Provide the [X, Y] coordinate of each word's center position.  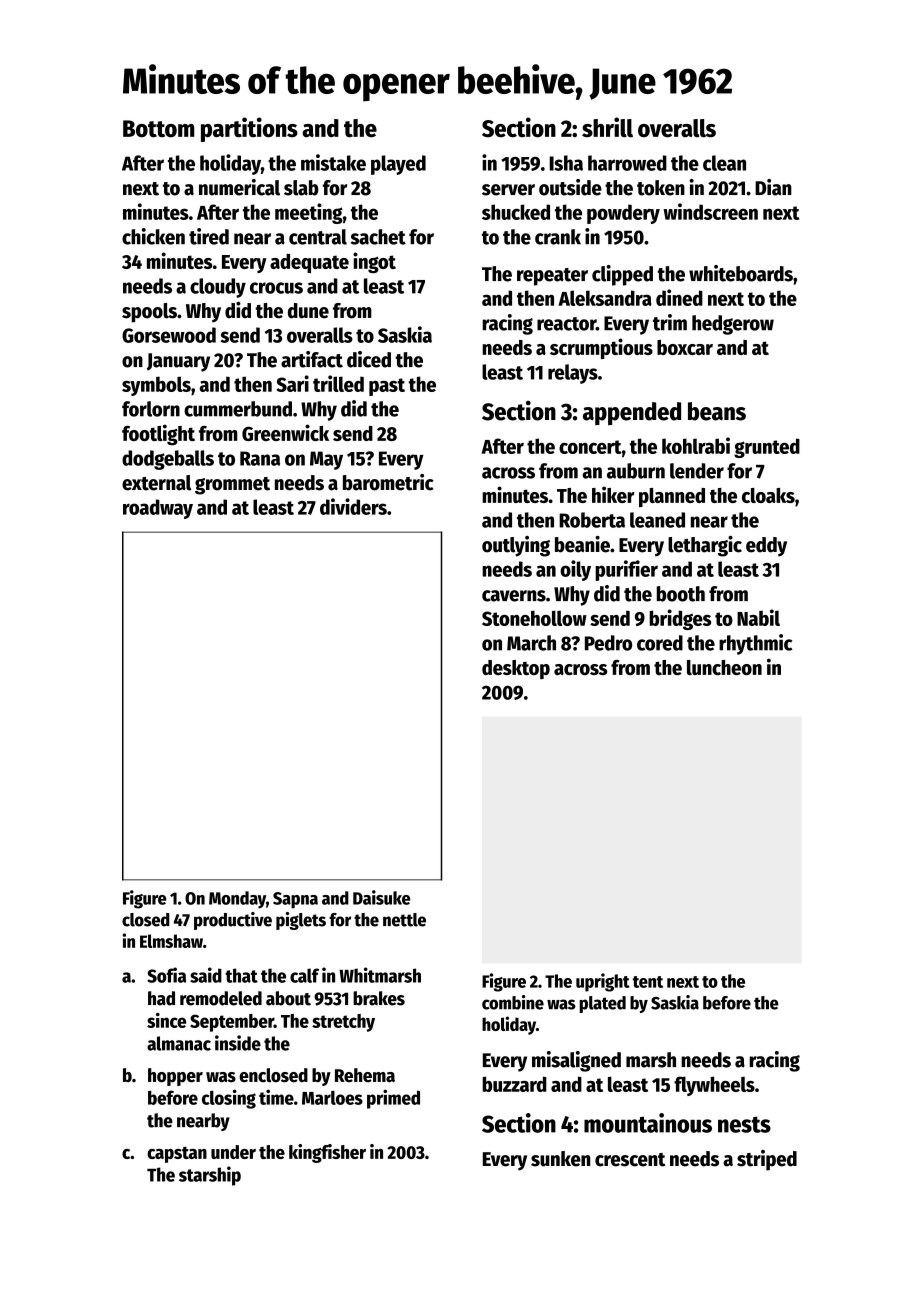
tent [648, 982]
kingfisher [327, 1153]
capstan [177, 1155]
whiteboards [741, 273]
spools [149, 313]
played [398, 165]
